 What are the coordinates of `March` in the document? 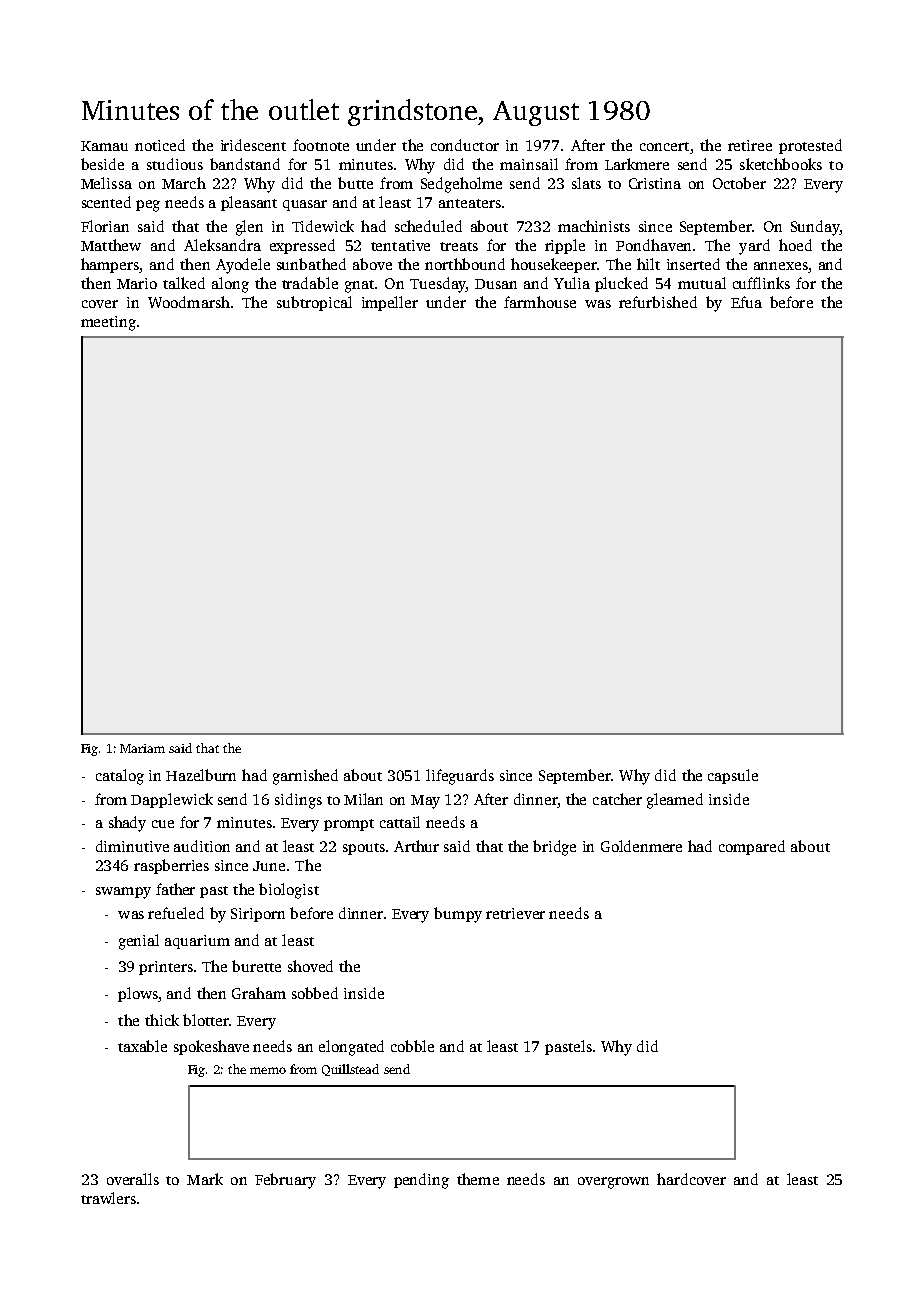 It's located at (184, 183).
